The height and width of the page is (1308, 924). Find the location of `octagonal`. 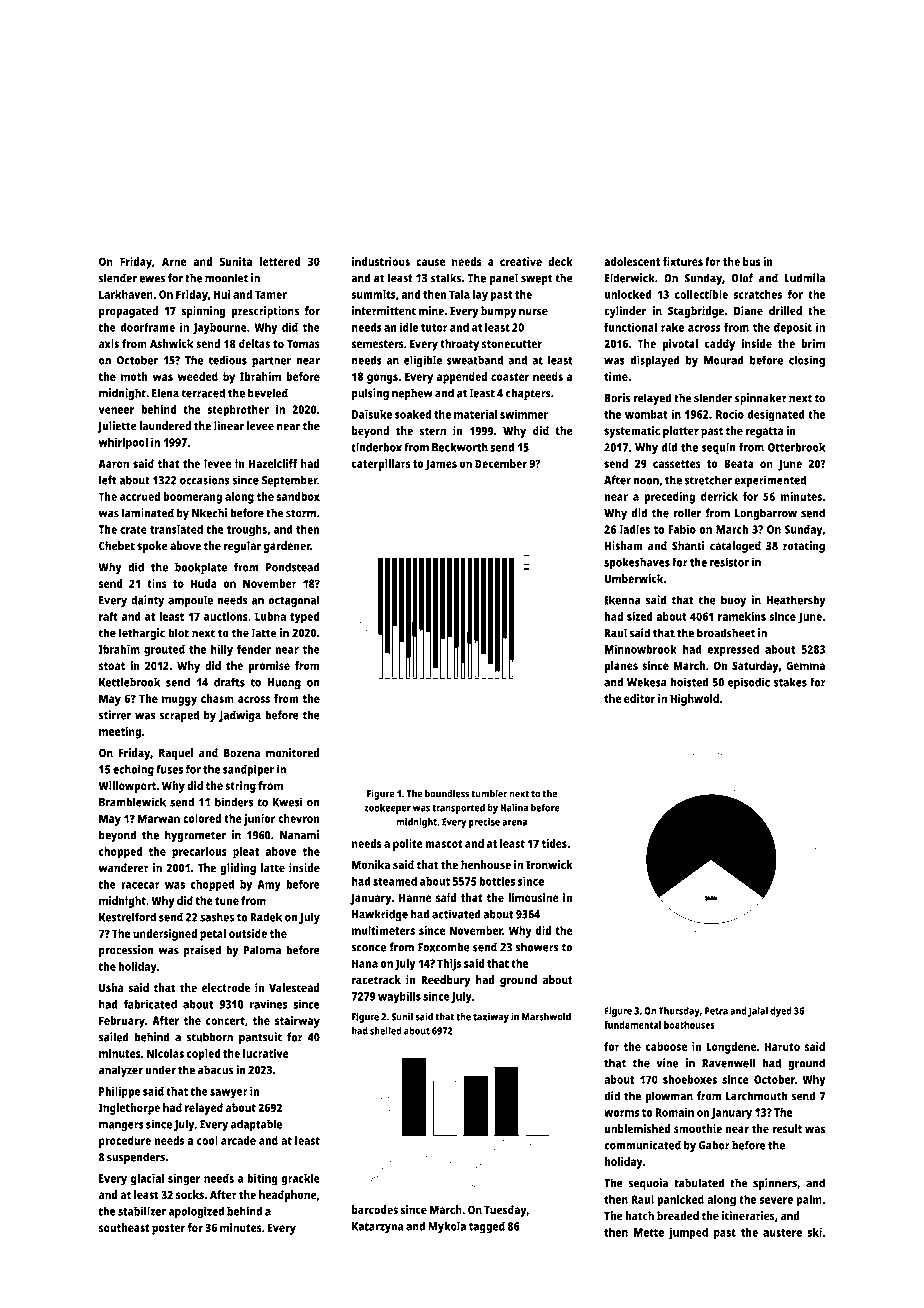

octagonal is located at coordinates (294, 601).
